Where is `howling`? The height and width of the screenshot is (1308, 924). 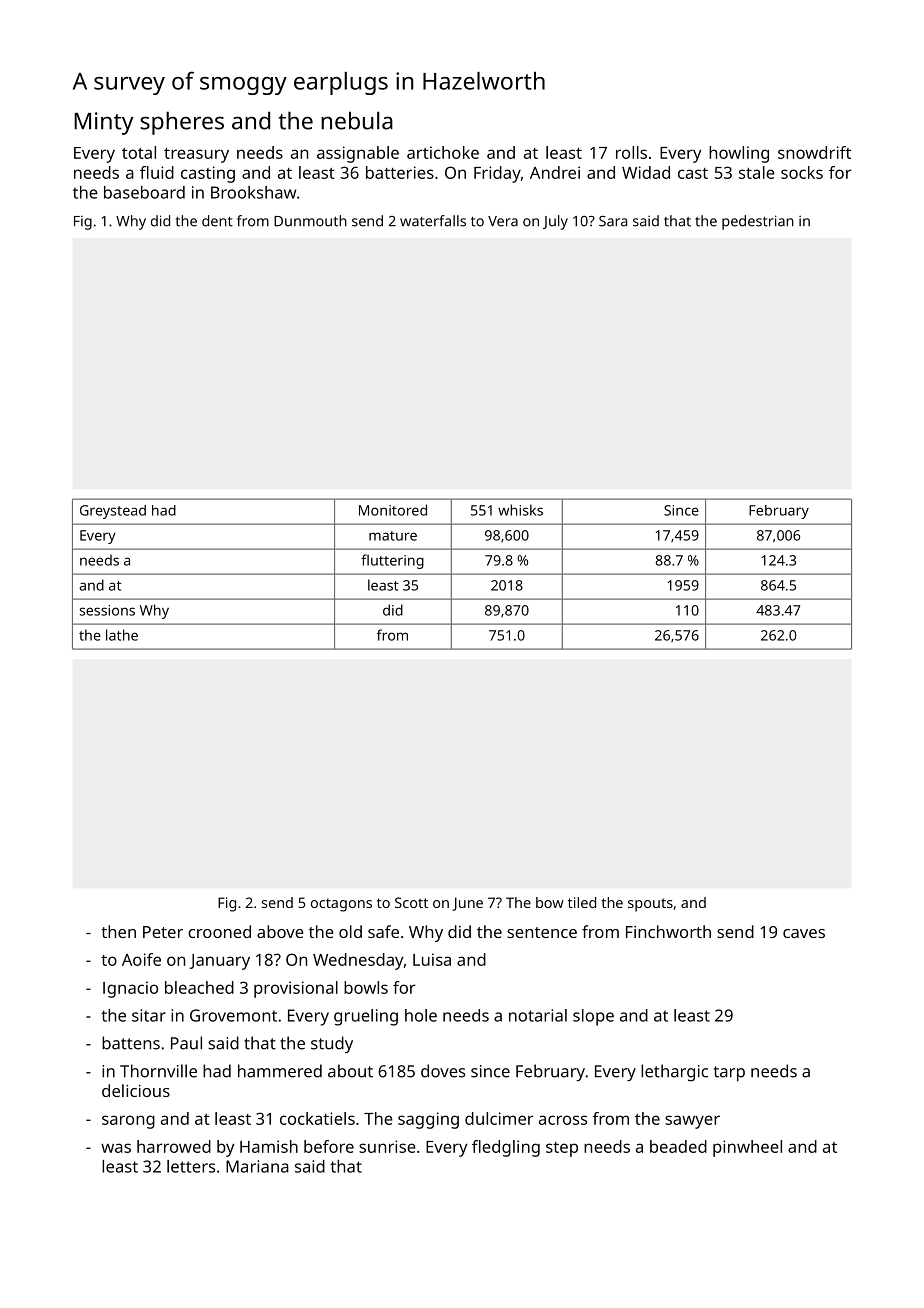
howling is located at coordinates (739, 154).
